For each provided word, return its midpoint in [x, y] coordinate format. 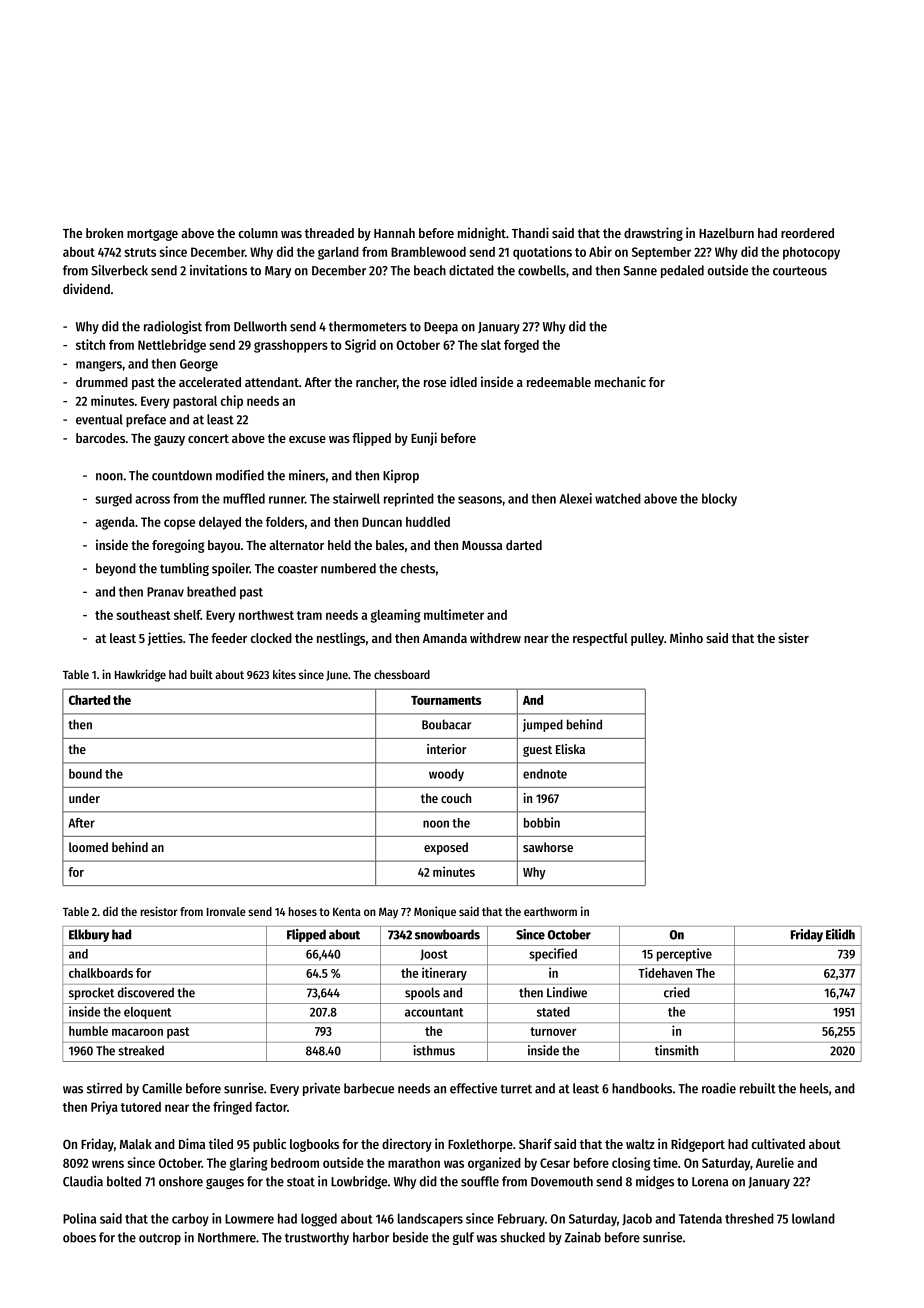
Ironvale [226, 911]
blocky [719, 499]
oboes [79, 1237]
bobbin [542, 822]
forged [521, 346]
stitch [90, 344]
